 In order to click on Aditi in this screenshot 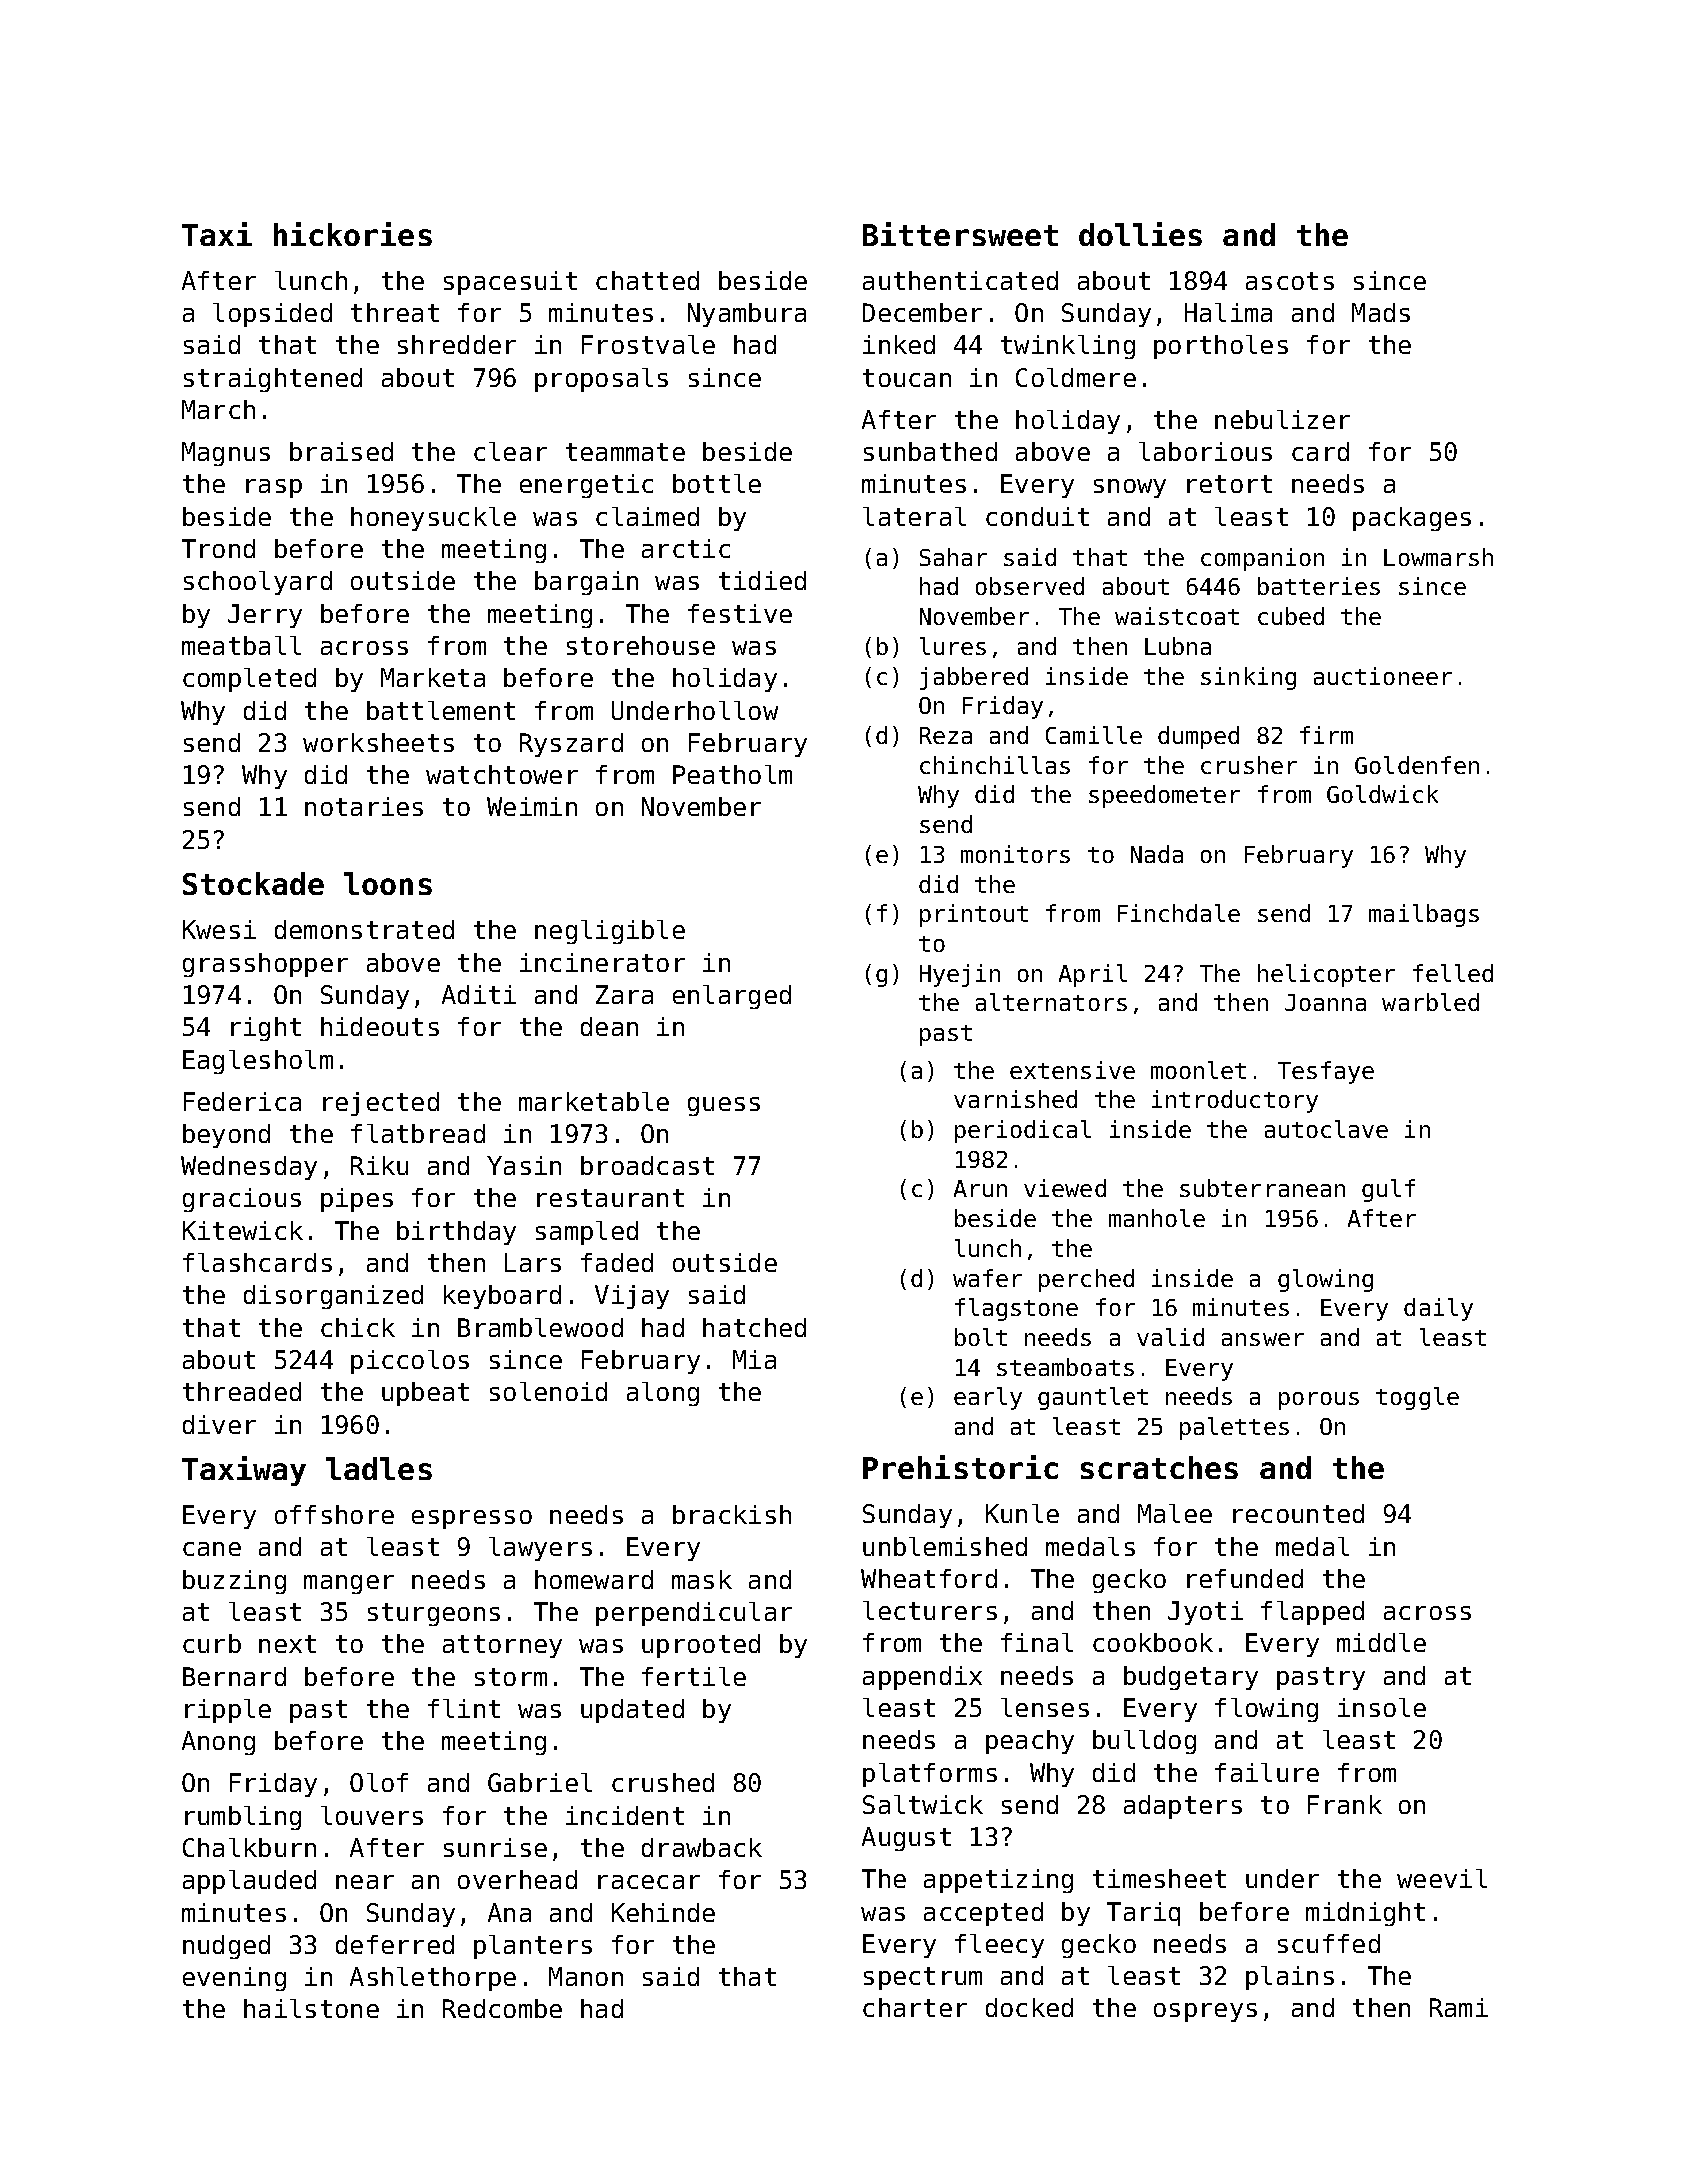, I will do `click(479, 994)`.
